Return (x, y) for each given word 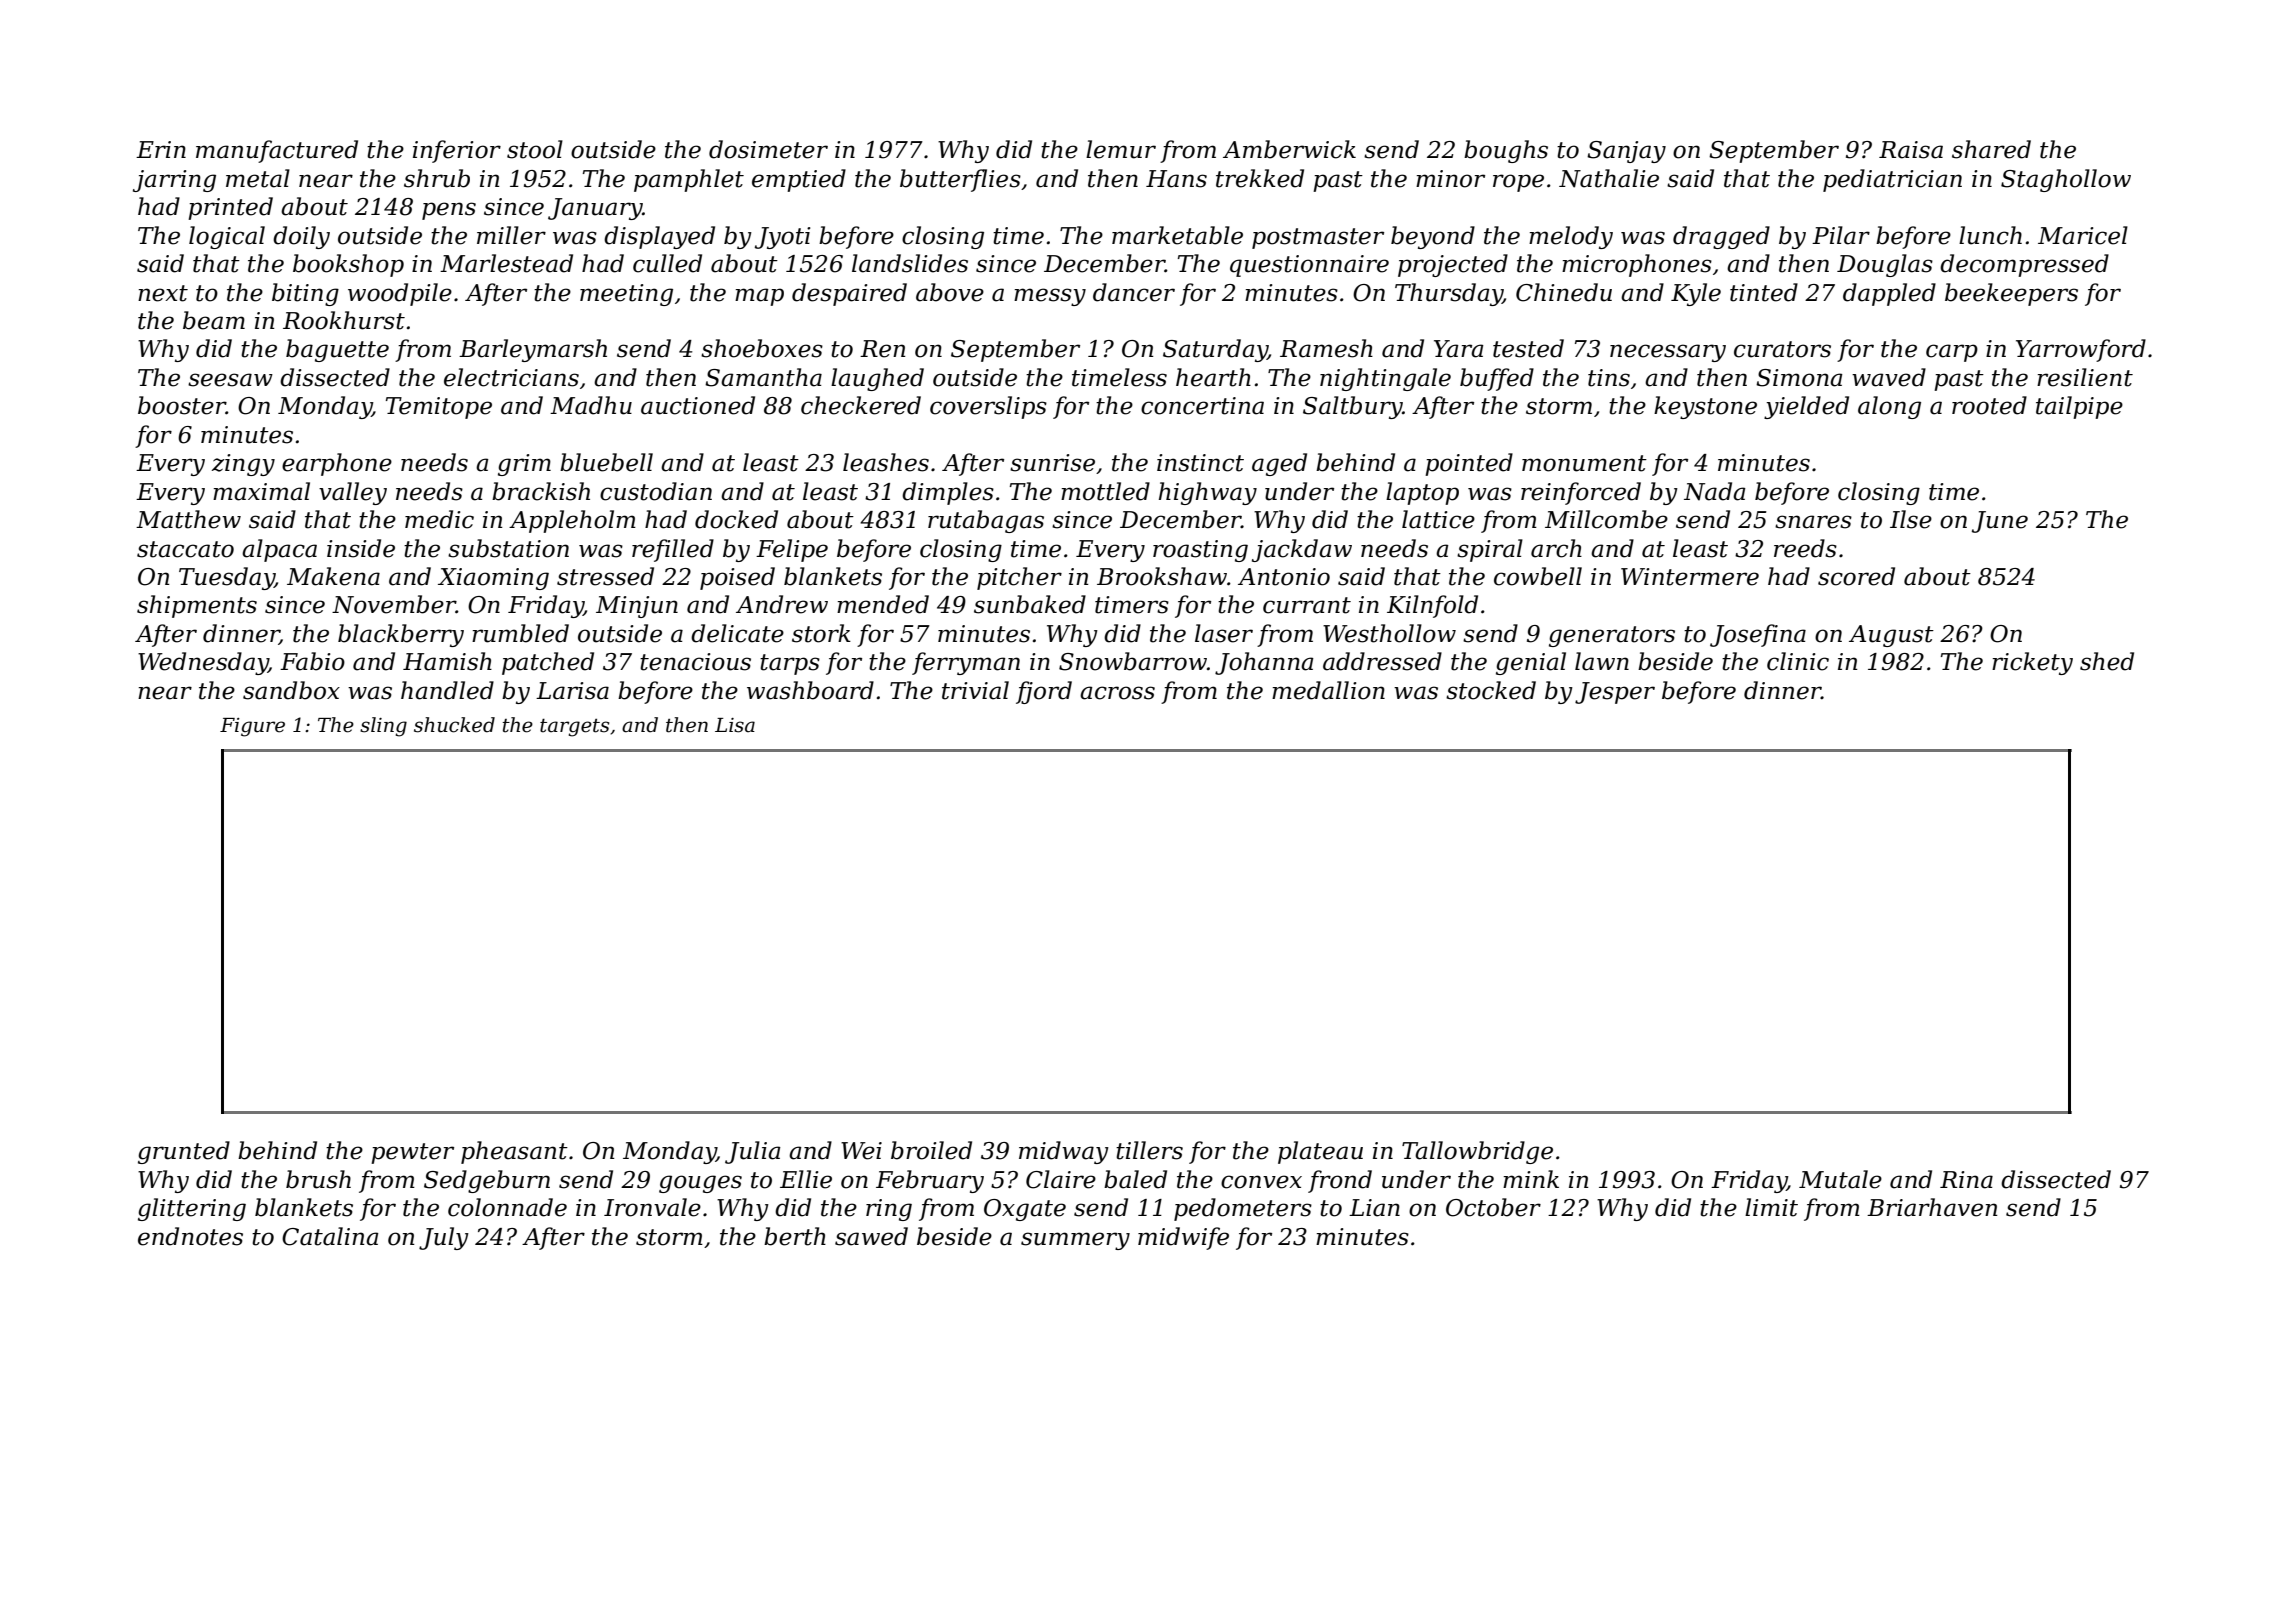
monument (1584, 463)
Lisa (735, 725)
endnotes (190, 1236)
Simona (1799, 378)
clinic (1798, 661)
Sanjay (1626, 152)
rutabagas (986, 521)
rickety (2032, 663)
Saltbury (1352, 407)
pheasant (514, 1152)
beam (214, 320)
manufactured (277, 151)
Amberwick (1289, 149)
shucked (454, 725)
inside (361, 548)
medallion (1328, 690)
